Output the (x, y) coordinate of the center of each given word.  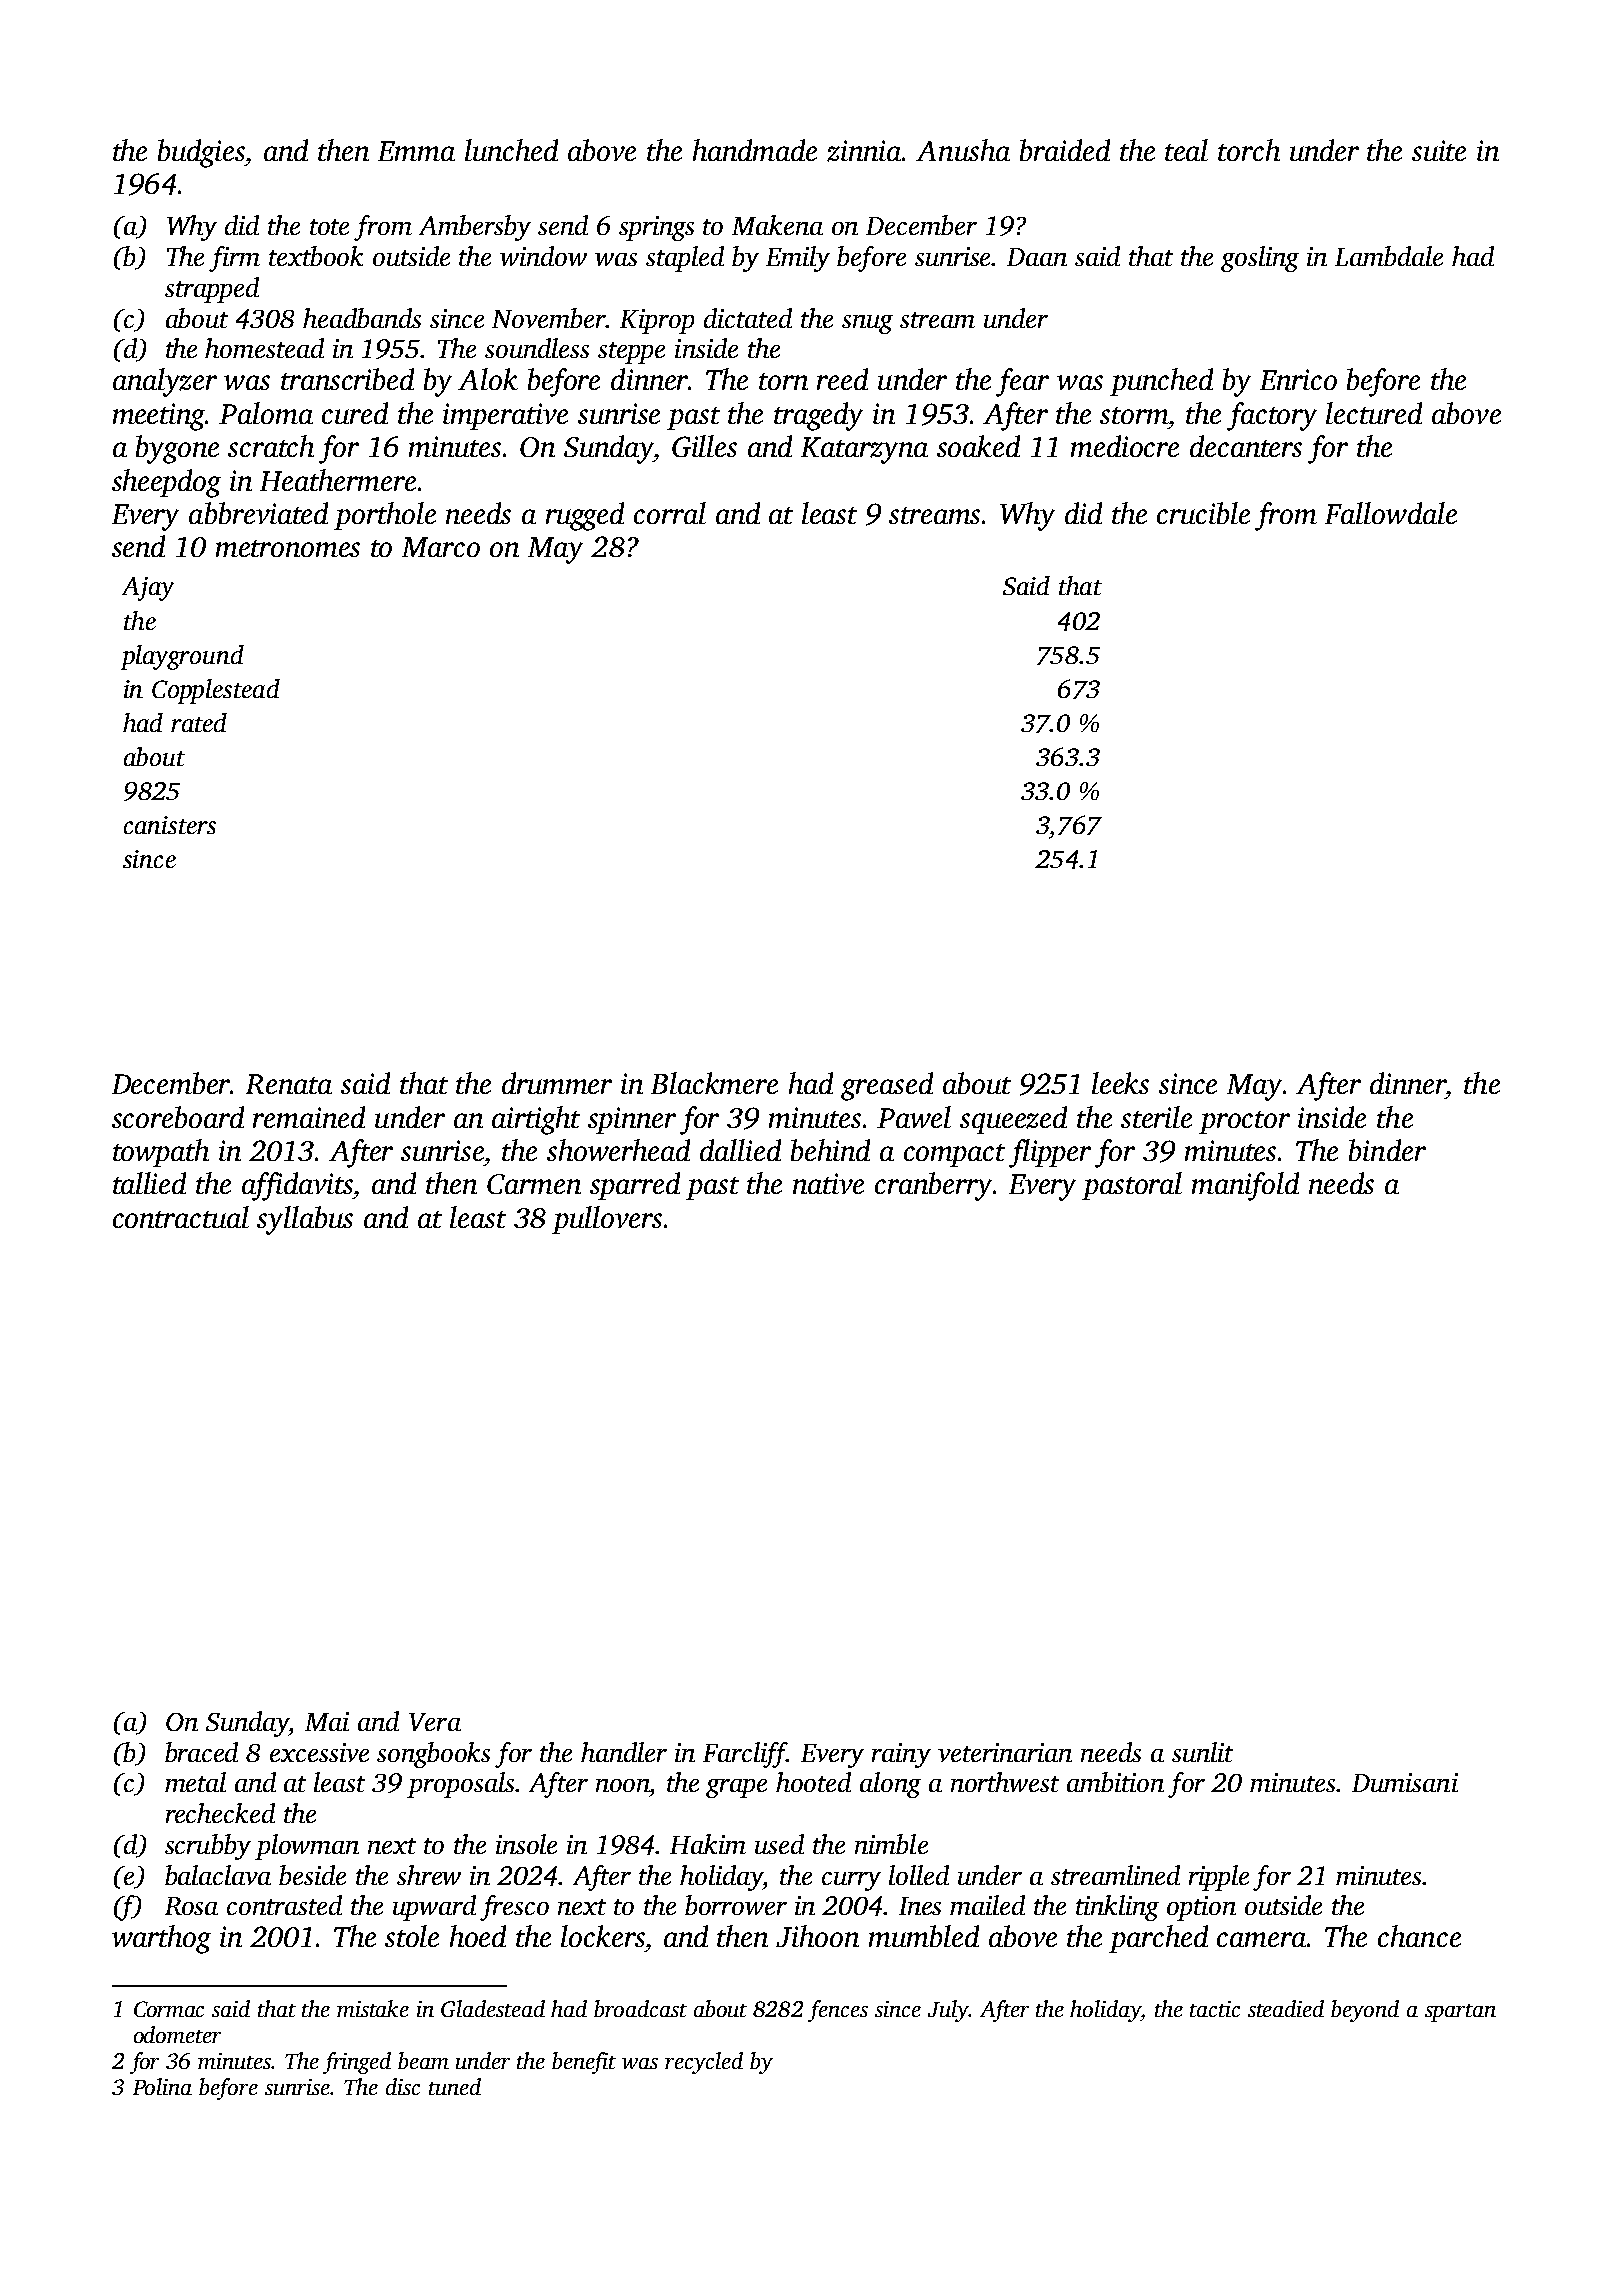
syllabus (305, 1220)
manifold (1245, 1186)
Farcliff (745, 1755)
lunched (511, 150)
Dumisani (1405, 1782)
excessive (319, 1752)
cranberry (933, 1186)
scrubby (208, 1847)
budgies (201, 153)
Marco (441, 547)
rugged (585, 516)
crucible (1203, 513)
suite (1439, 150)
